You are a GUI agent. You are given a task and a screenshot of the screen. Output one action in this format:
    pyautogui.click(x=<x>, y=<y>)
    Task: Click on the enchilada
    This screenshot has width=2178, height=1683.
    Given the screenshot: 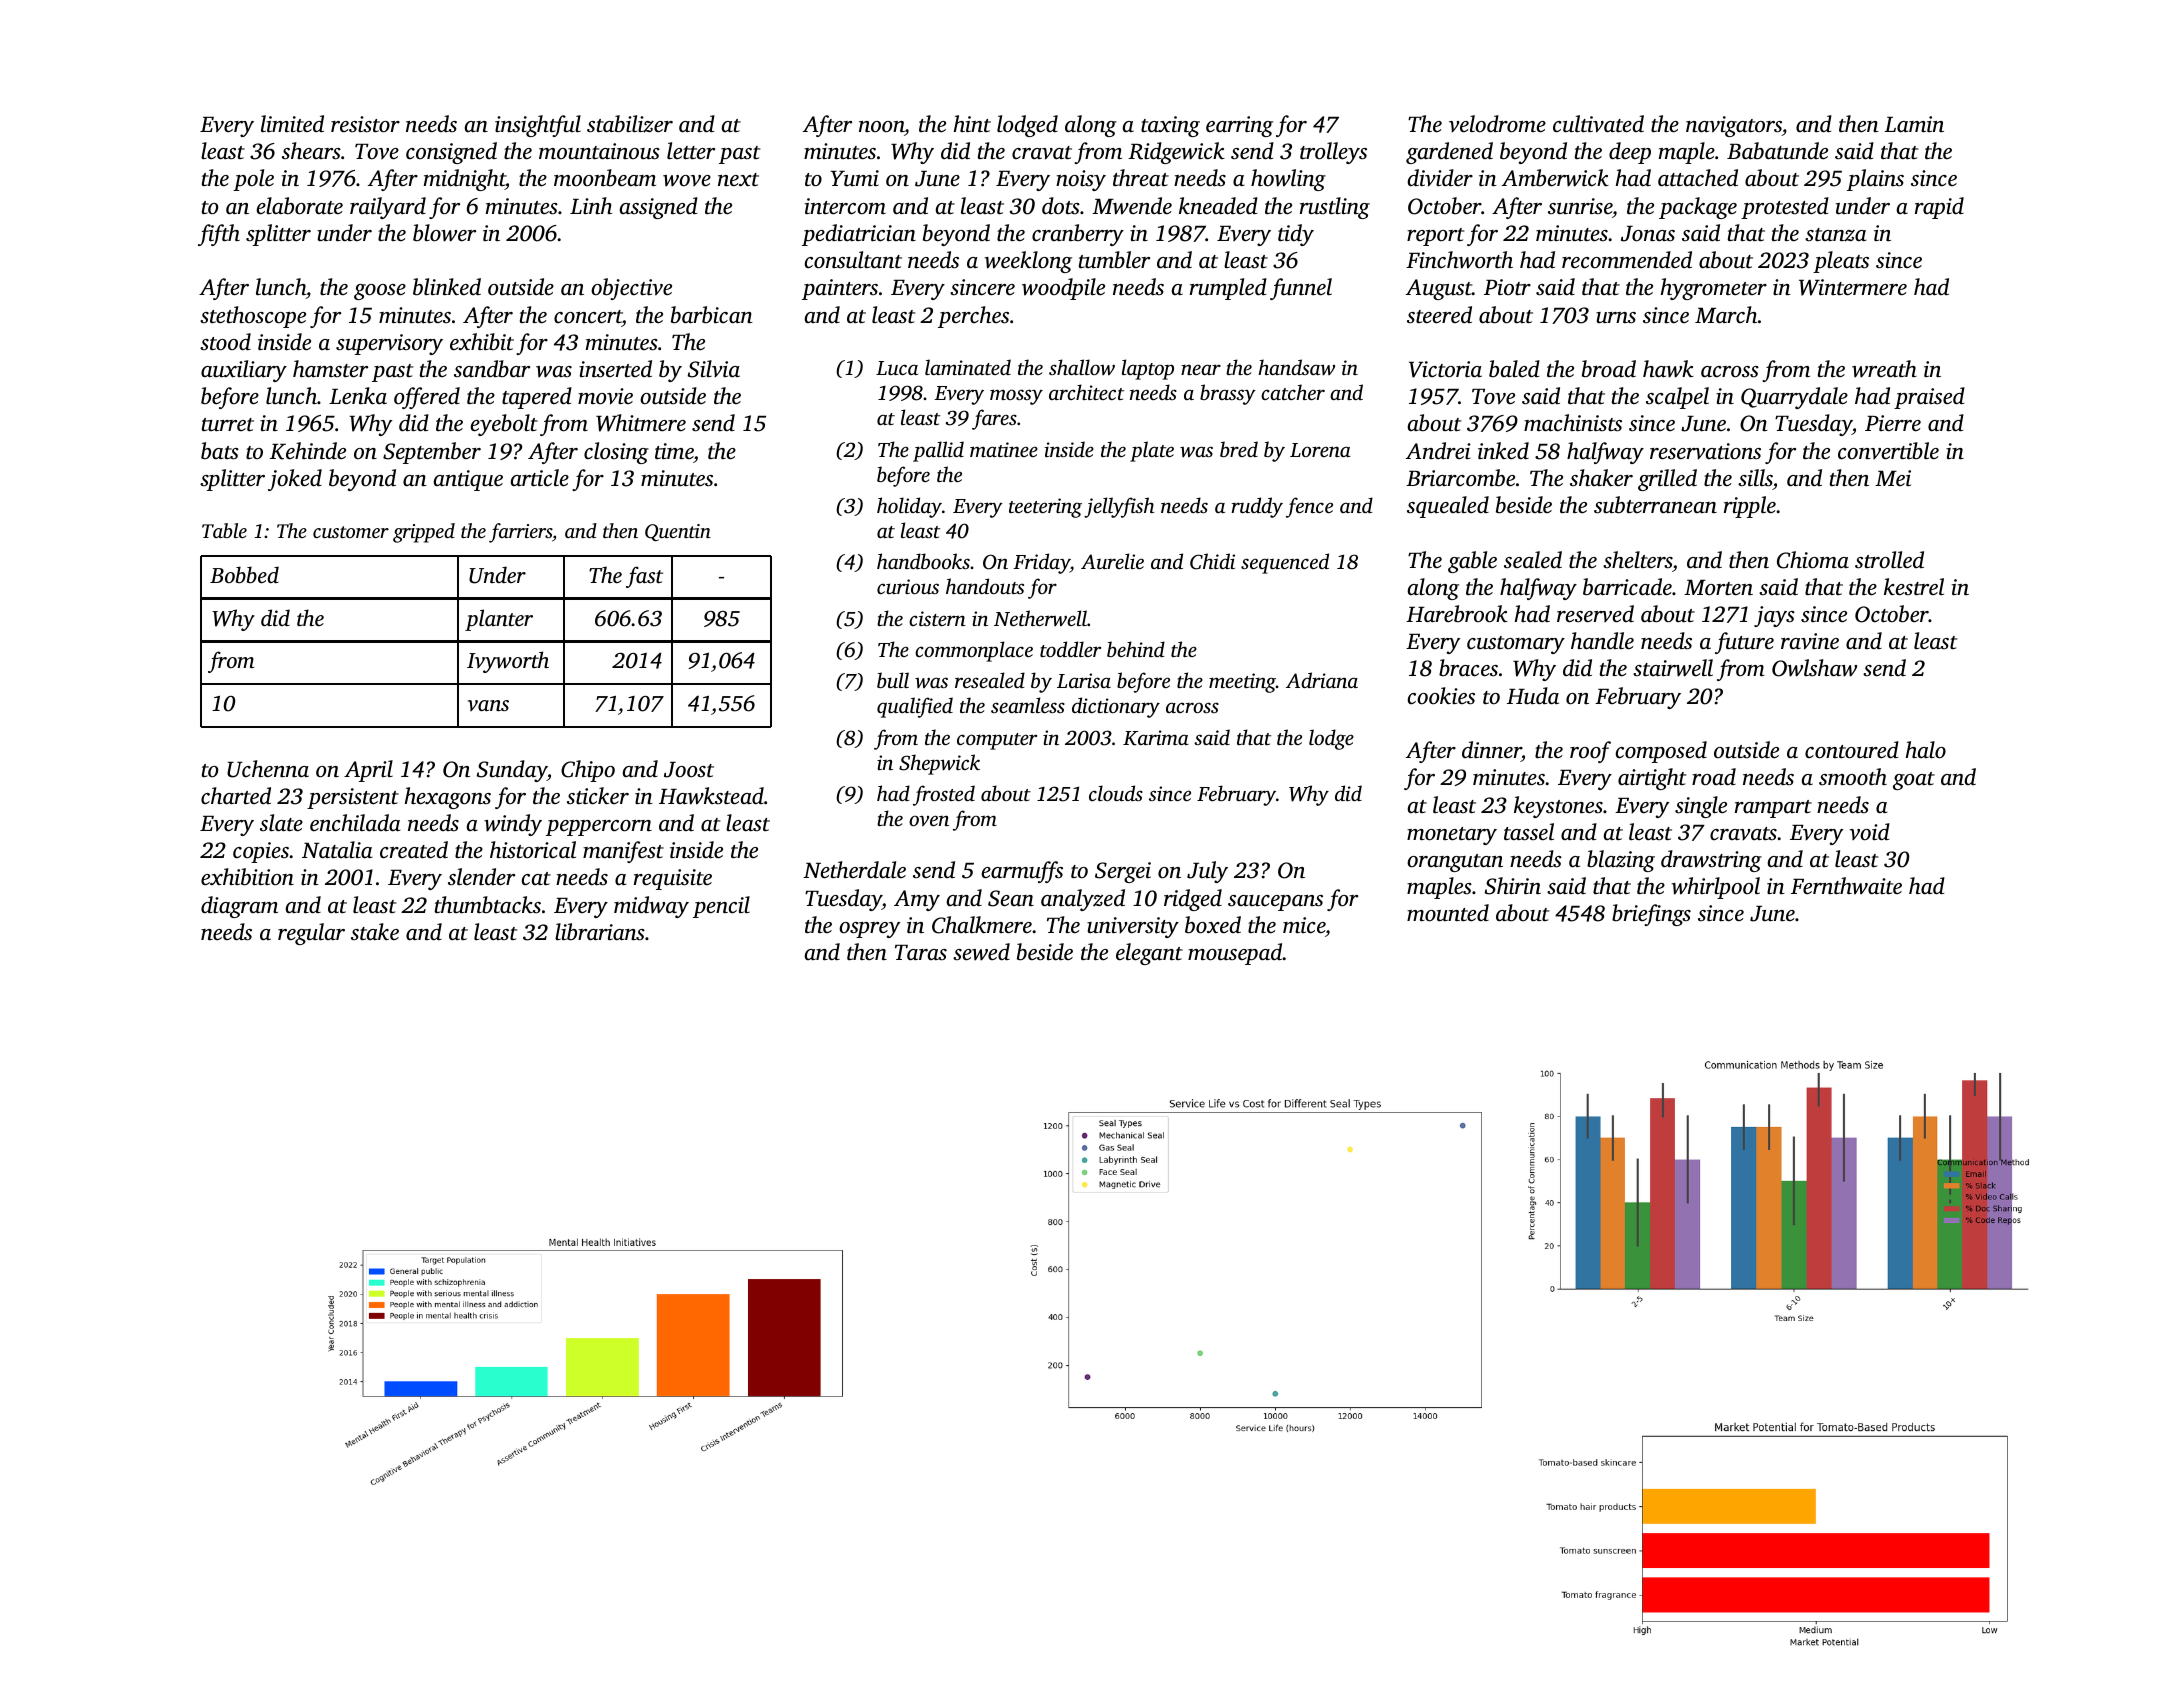 What is the action you would take?
    pyautogui.click(x=355, y=823)
